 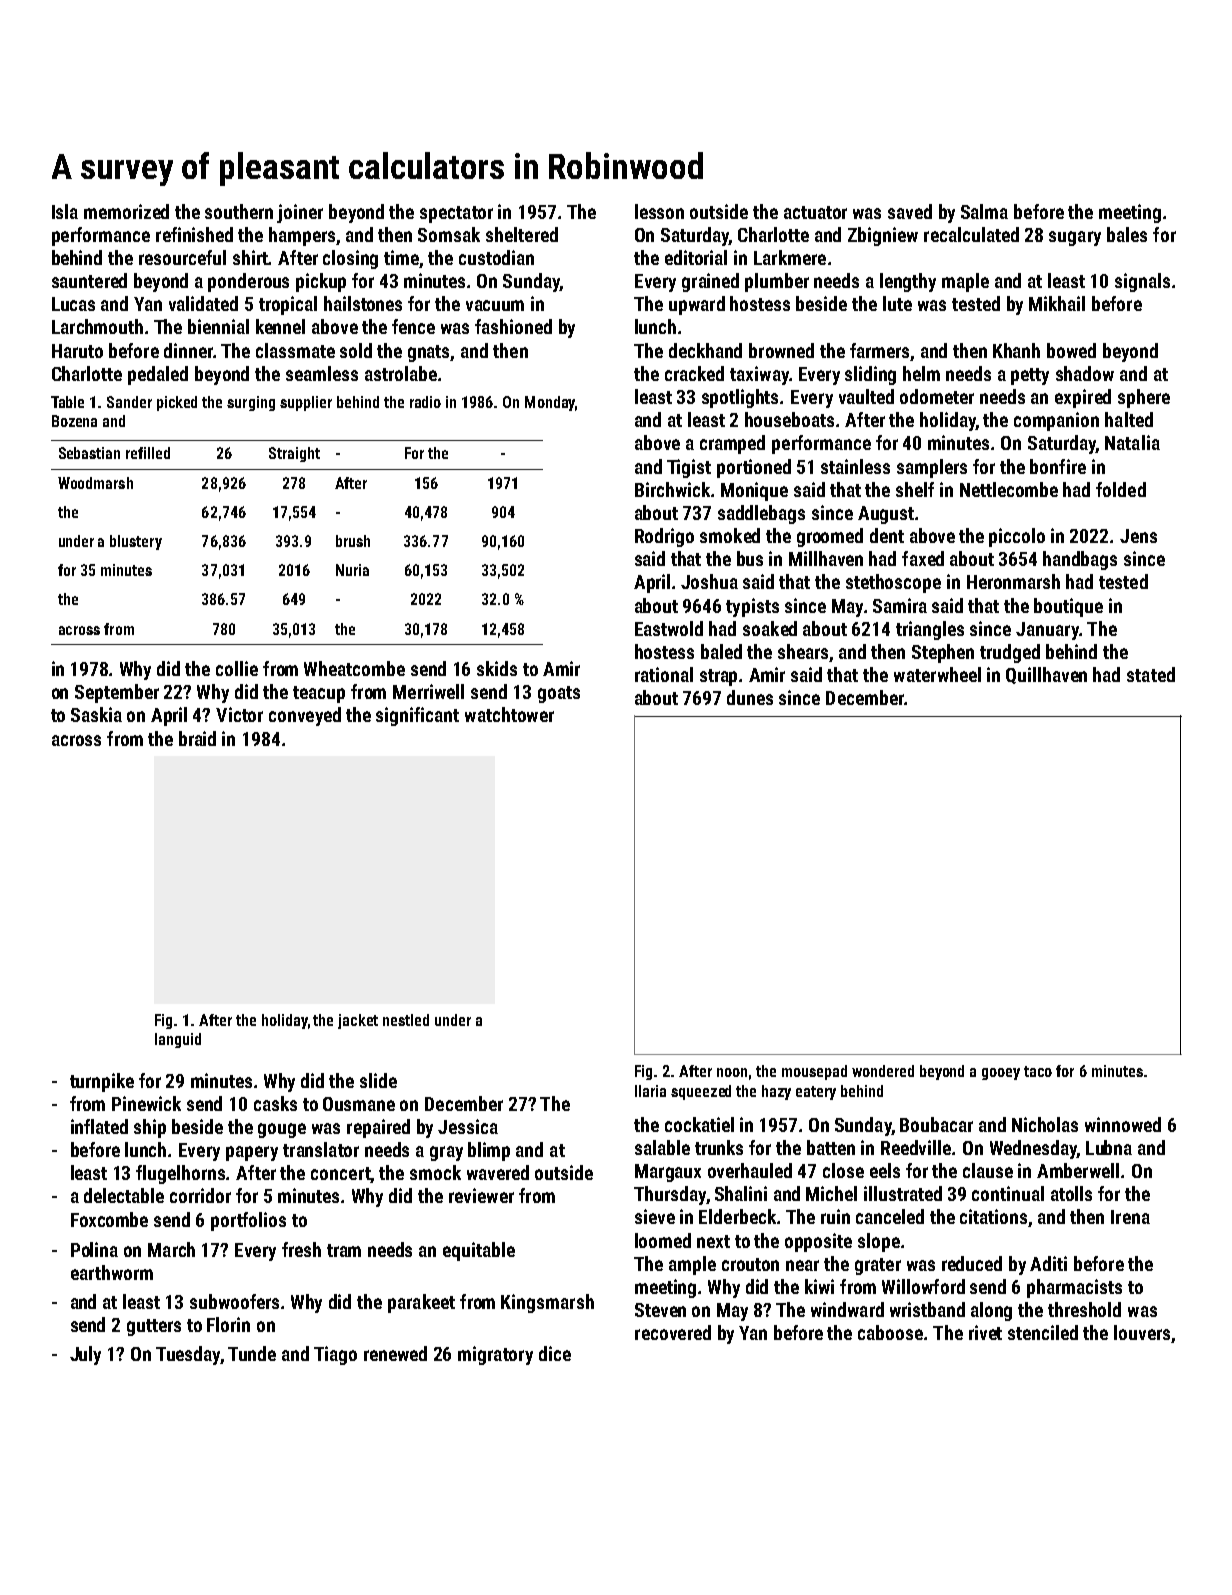 What do you see at coordinates (750, 697) in the image?
I see `dunes` at bounding box center [750, 697].
